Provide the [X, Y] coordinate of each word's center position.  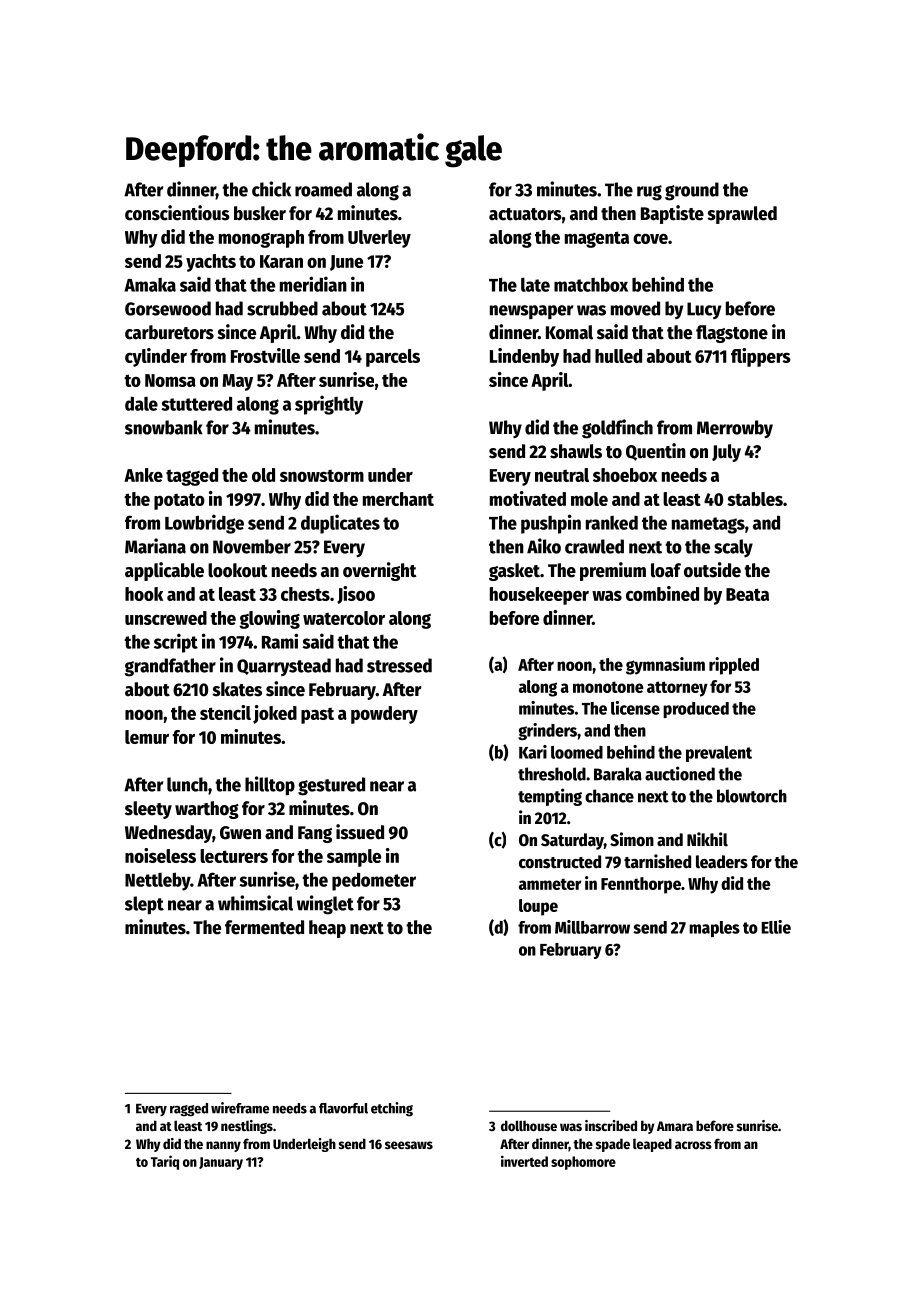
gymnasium [665, 666]
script [176, 643]
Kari [533, 752]
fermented [264, 927]
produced [696, 710]
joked [275, 714]
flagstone [732, 334]
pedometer [374, 881]
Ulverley [379, 239]
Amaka [150, 285]
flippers [761, 357]
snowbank [164, 427]
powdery [384, 715]
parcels [393, 358]
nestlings [247, 1127]
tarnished [657, 861]
